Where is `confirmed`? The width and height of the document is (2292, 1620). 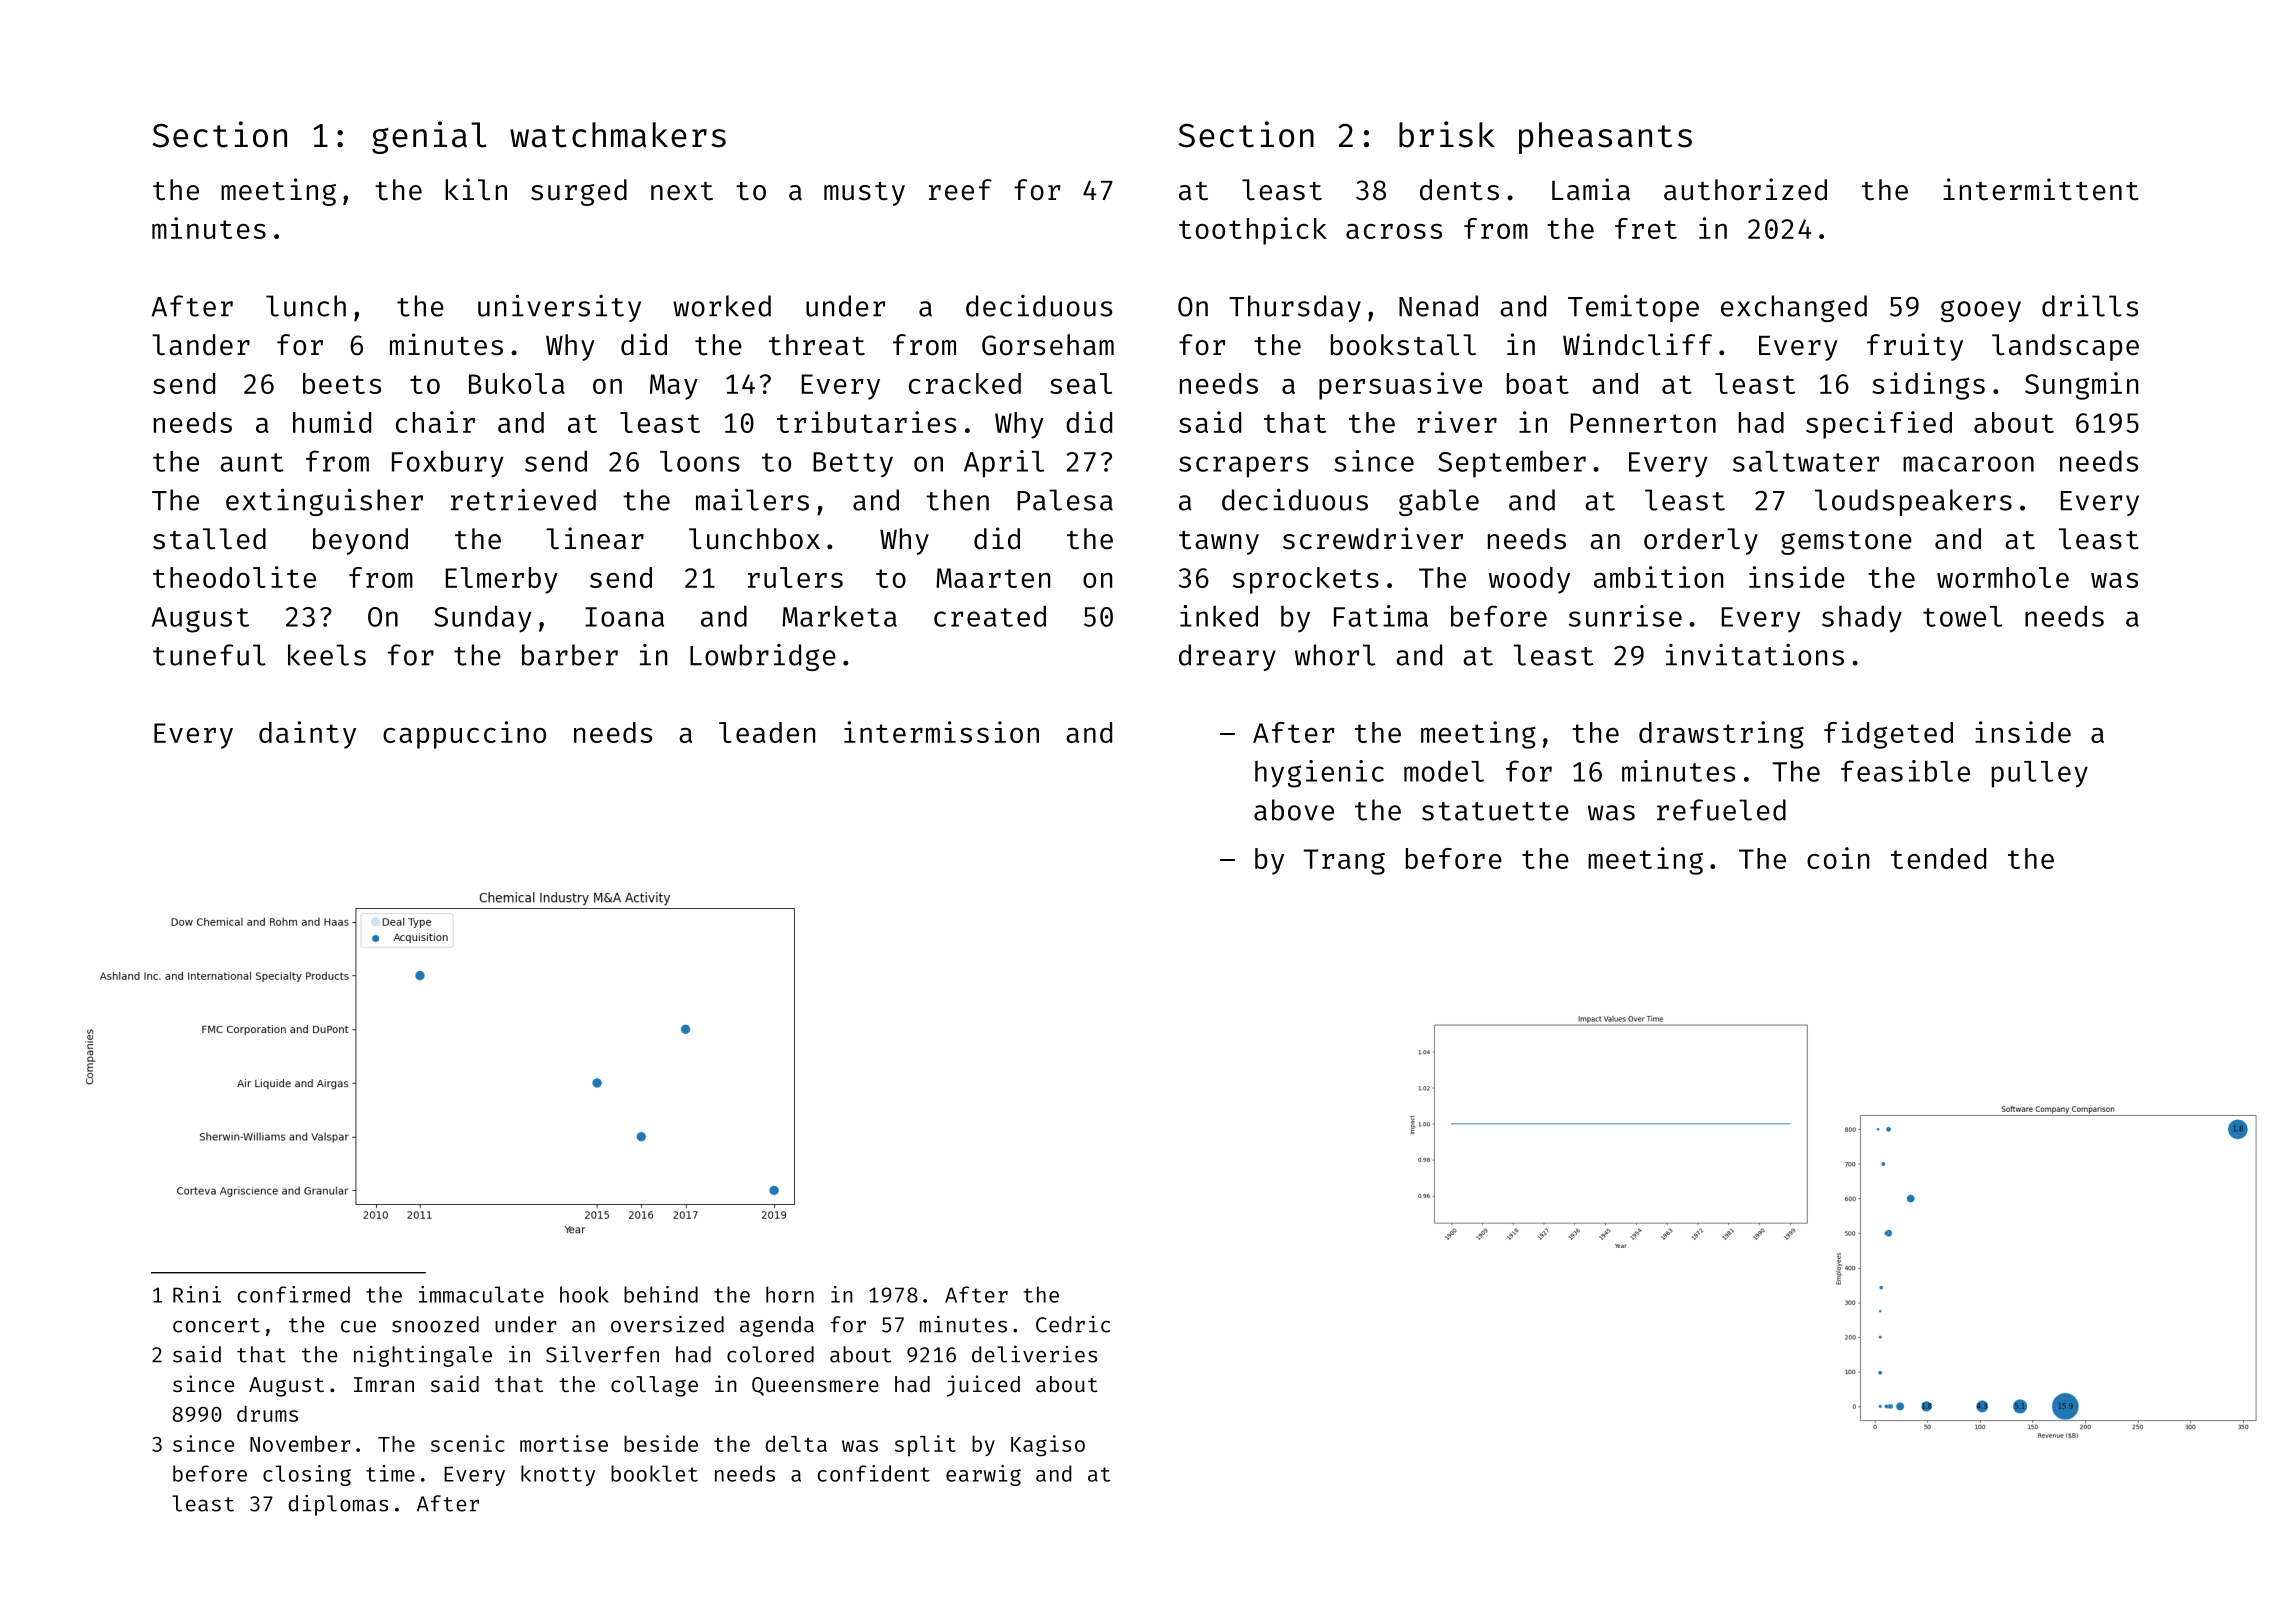 confirmed is located at coordinates (293, 1294).
